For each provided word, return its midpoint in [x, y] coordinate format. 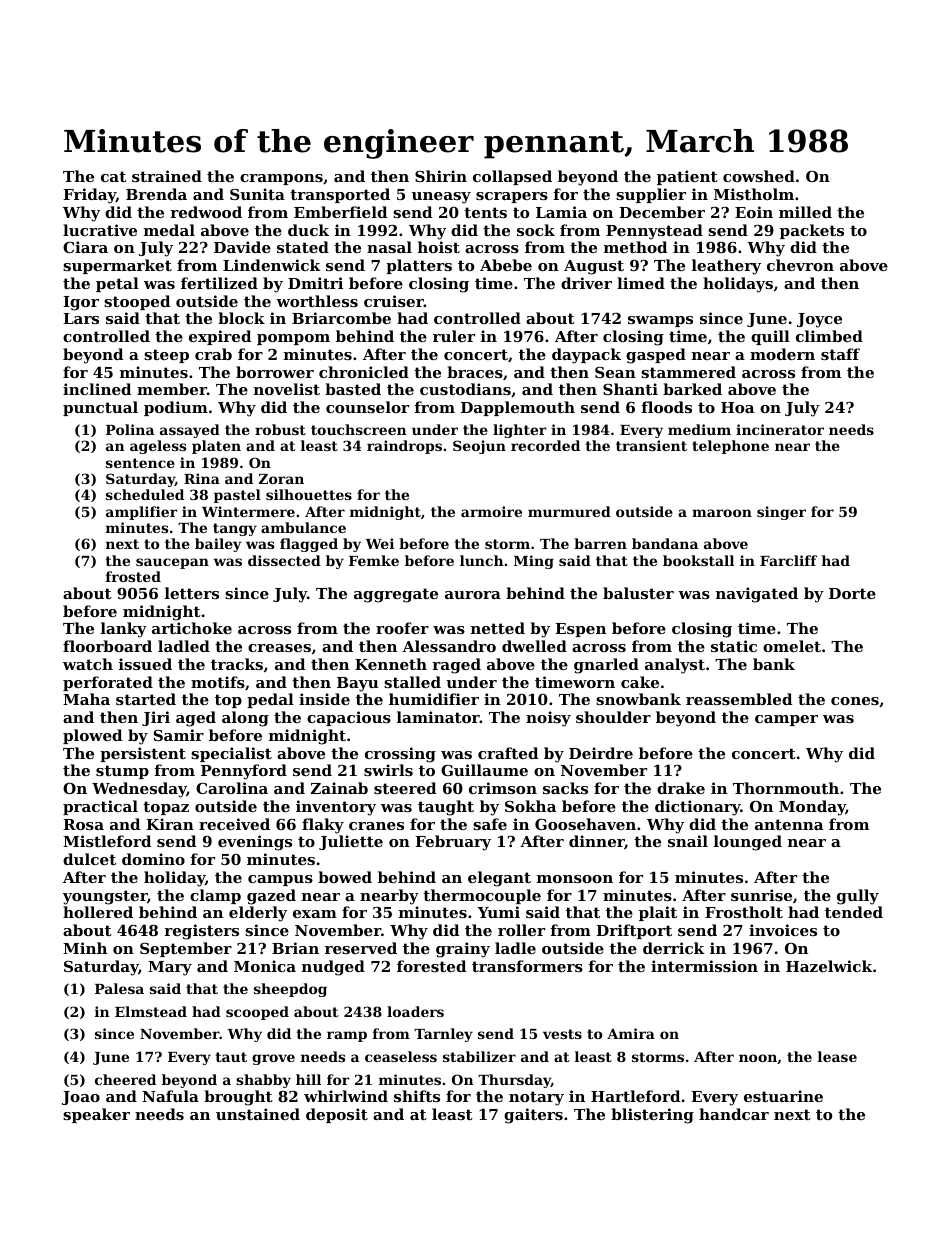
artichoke [192, 628]
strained [167, 176]
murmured [569, 511]
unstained [258, 1114]
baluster [638, 593]
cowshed [759, 176]
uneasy [441, 198]
